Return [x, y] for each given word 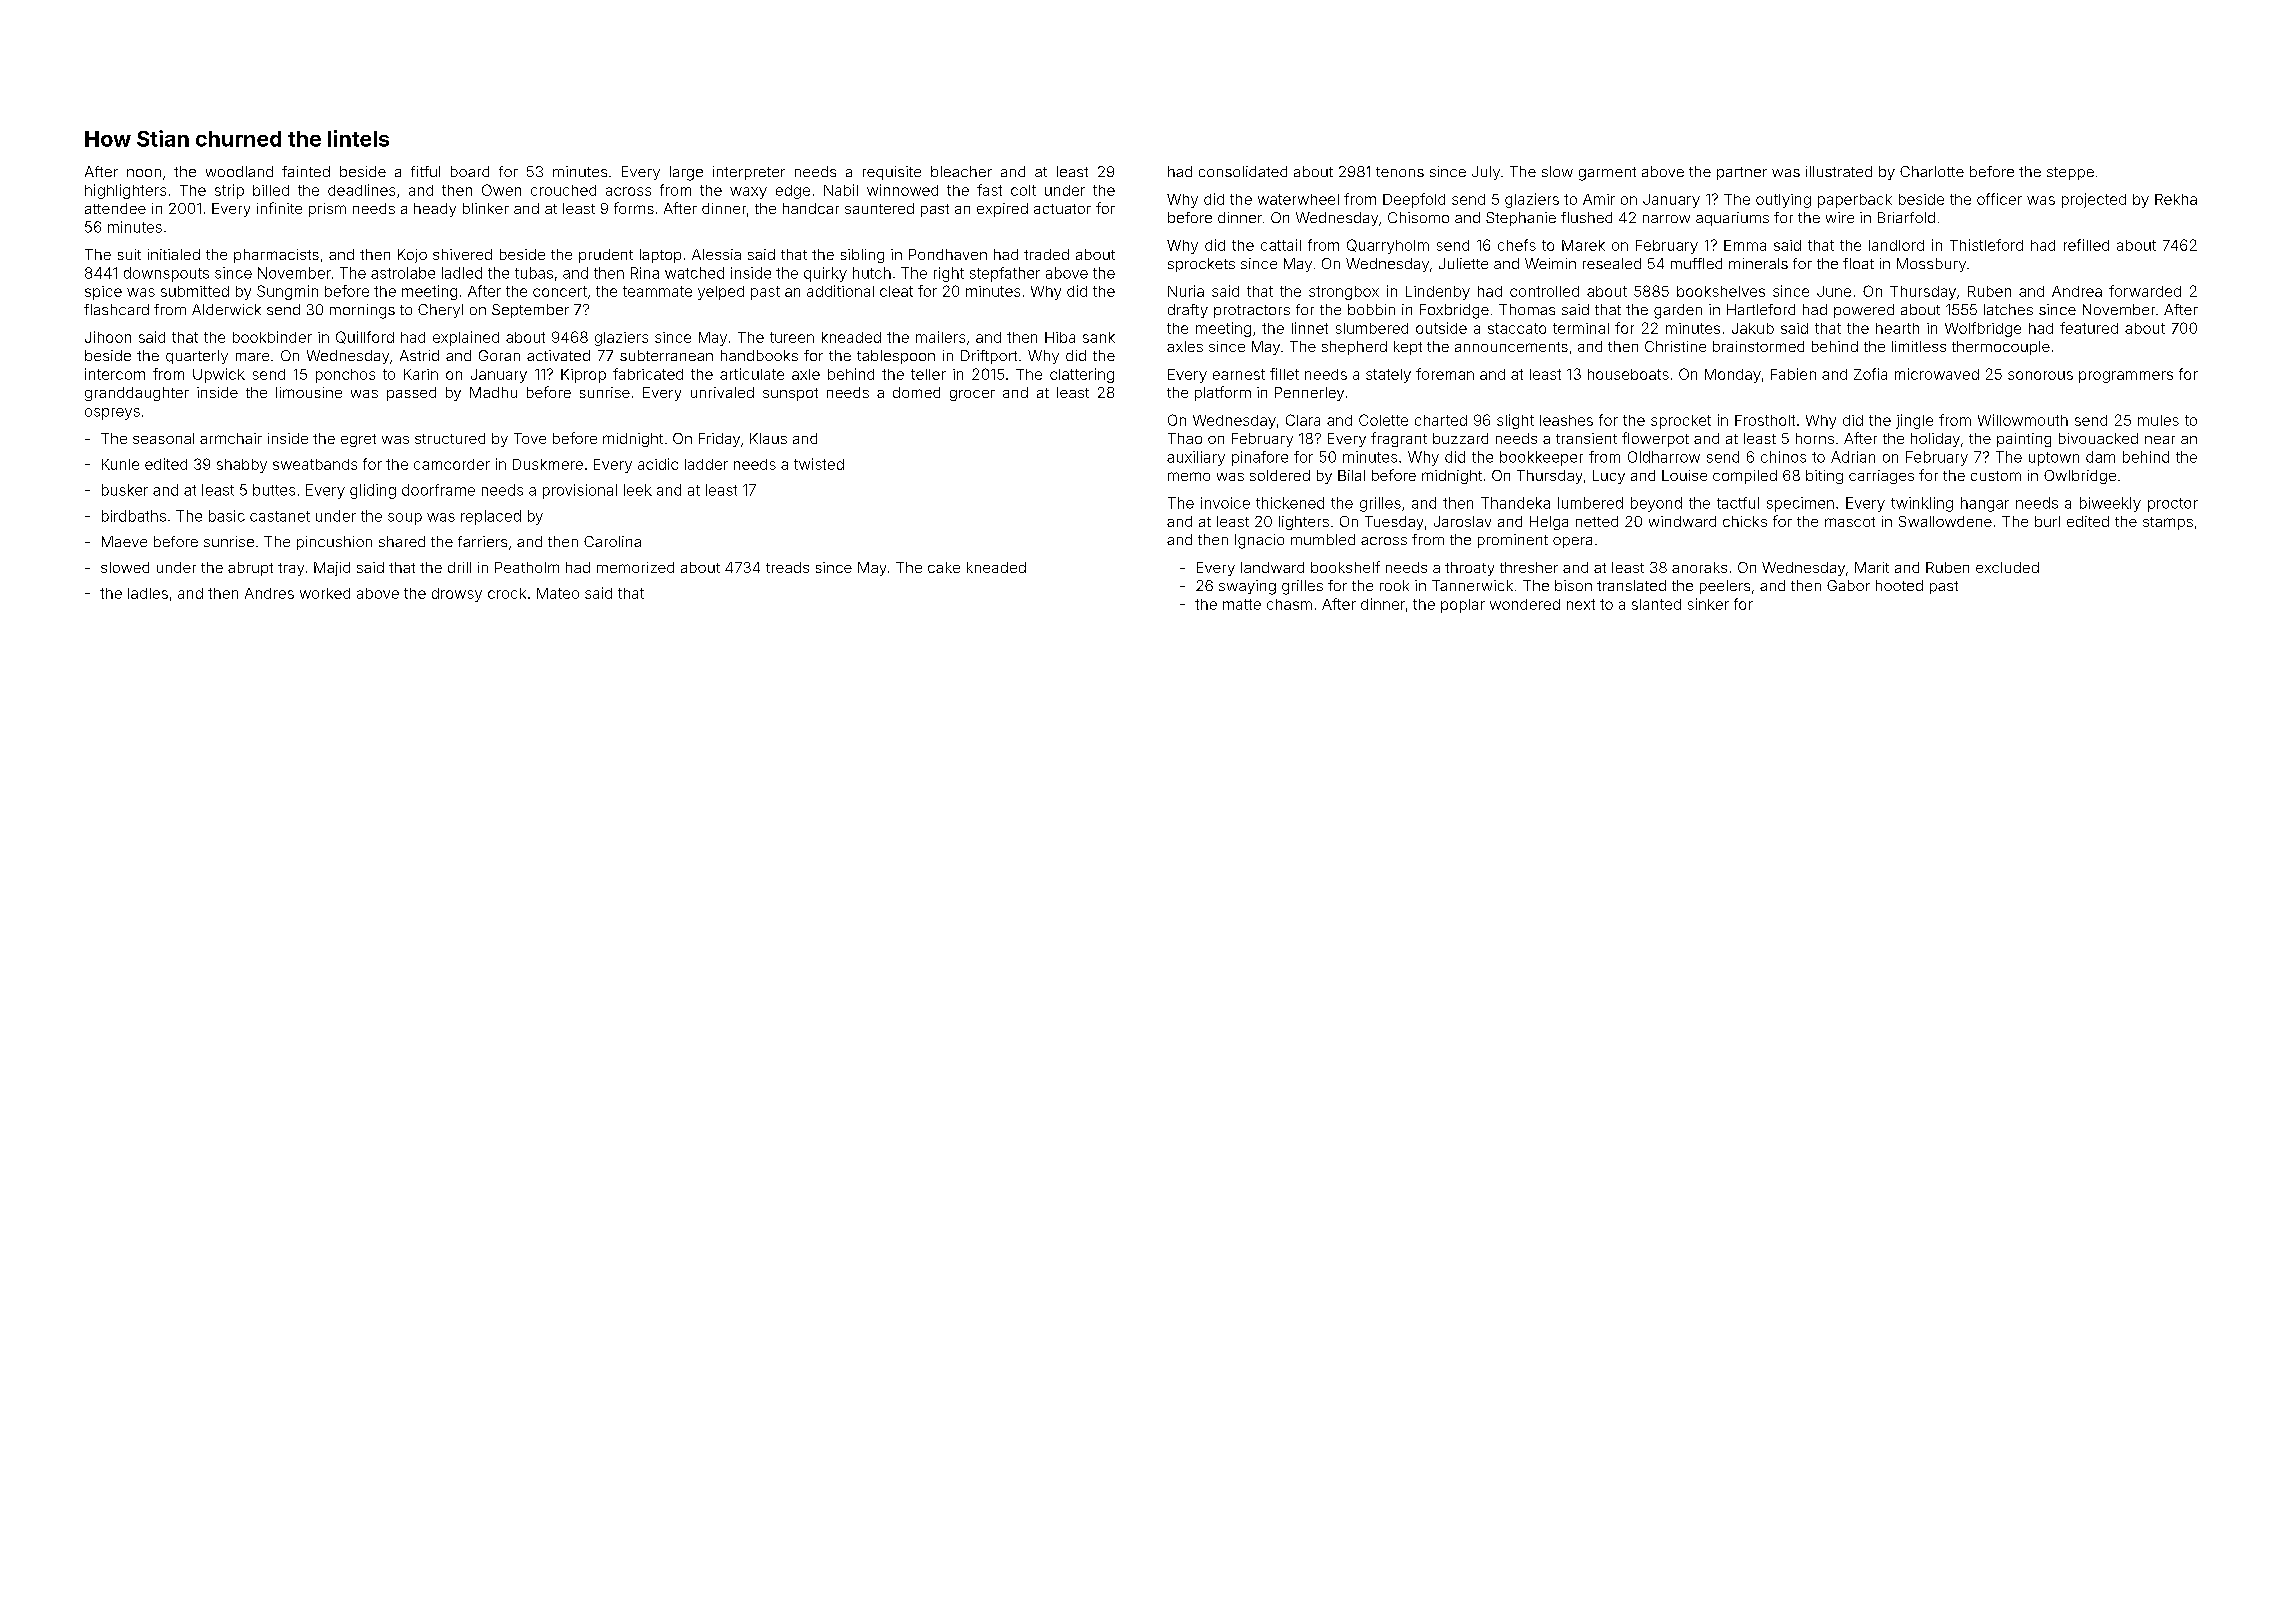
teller [928, 374]
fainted [306, 171]
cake [944, 567]
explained [466, 338]
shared [402, 541]
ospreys [112, 414]
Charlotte [1932, 171]
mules [2158, 420]
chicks [1745, 521]
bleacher [961, 171]
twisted [819, 464]
